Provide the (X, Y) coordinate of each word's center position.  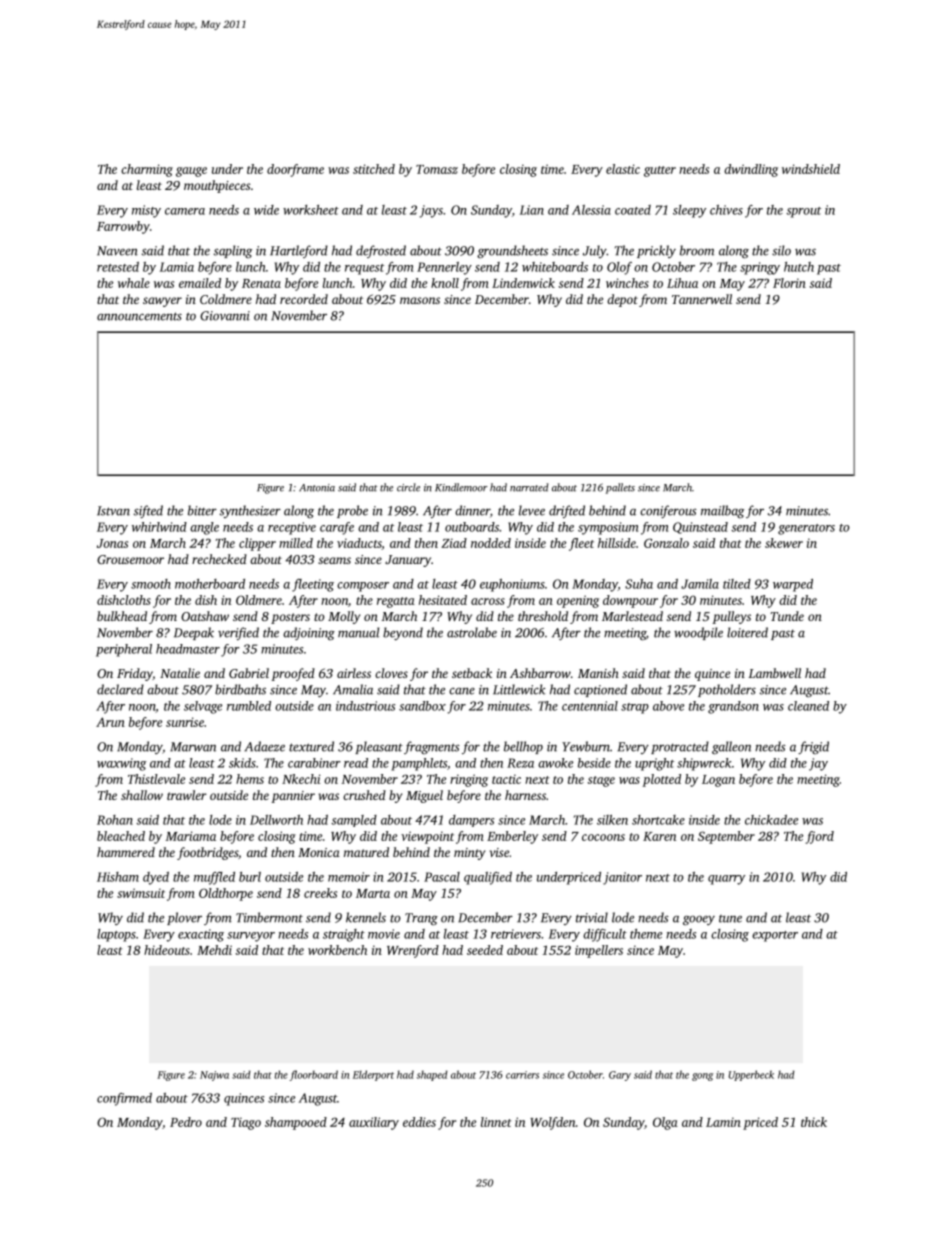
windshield (811, 169)
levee (532, 510)
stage (601, 781)
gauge (191, 172)
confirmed (124, 1099)
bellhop (523, 747)
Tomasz (437, 169)
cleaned (808, 706)
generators (806, 529)
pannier (293, 797)
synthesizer (250, 511)
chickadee (771, 820)
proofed (293, 674)
